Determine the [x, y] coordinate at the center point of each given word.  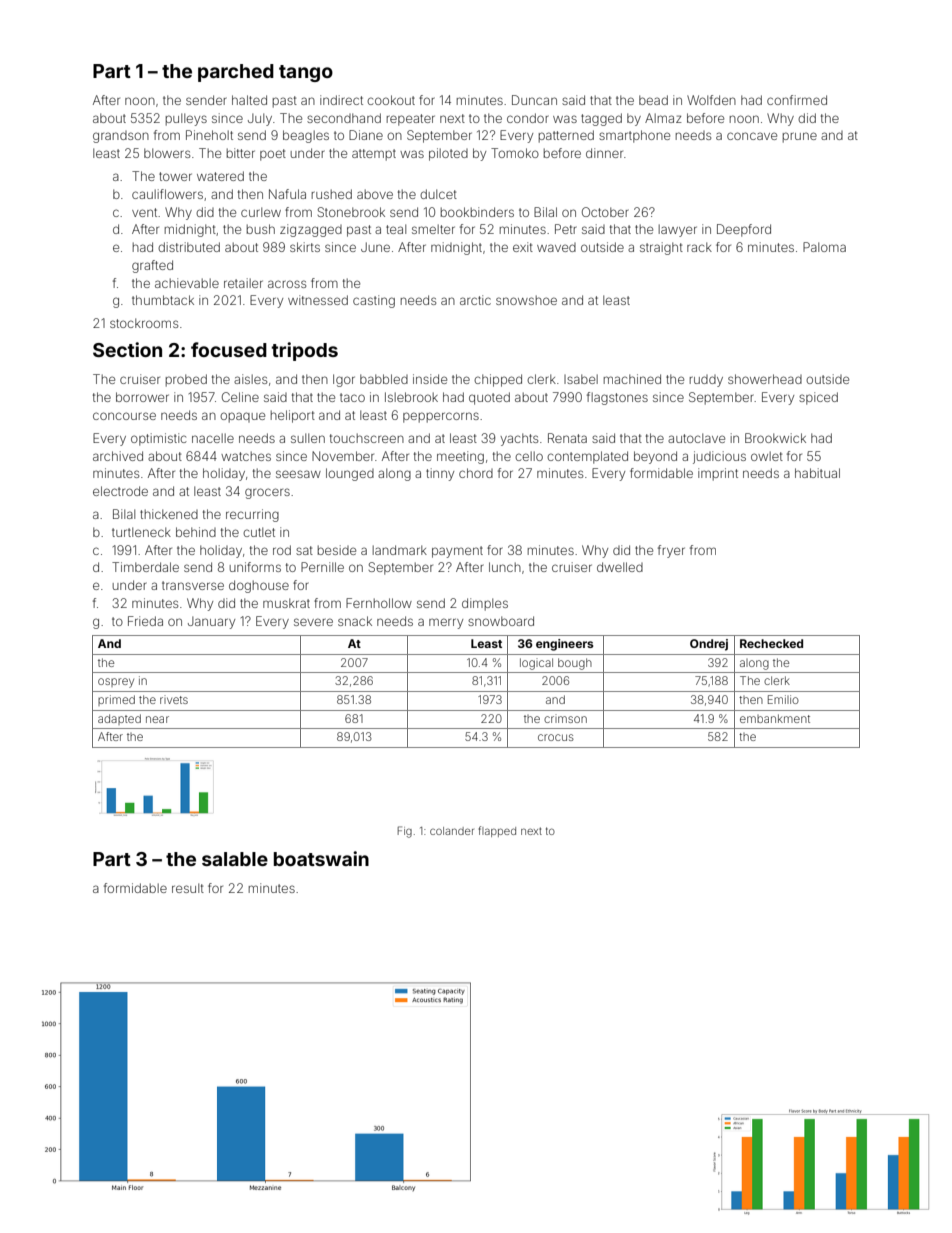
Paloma [824, 247]
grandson [121, 137]
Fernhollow [379, 603]
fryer [671, 551]
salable [235, 859]
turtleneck [141, 532]
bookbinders [477, 212]
